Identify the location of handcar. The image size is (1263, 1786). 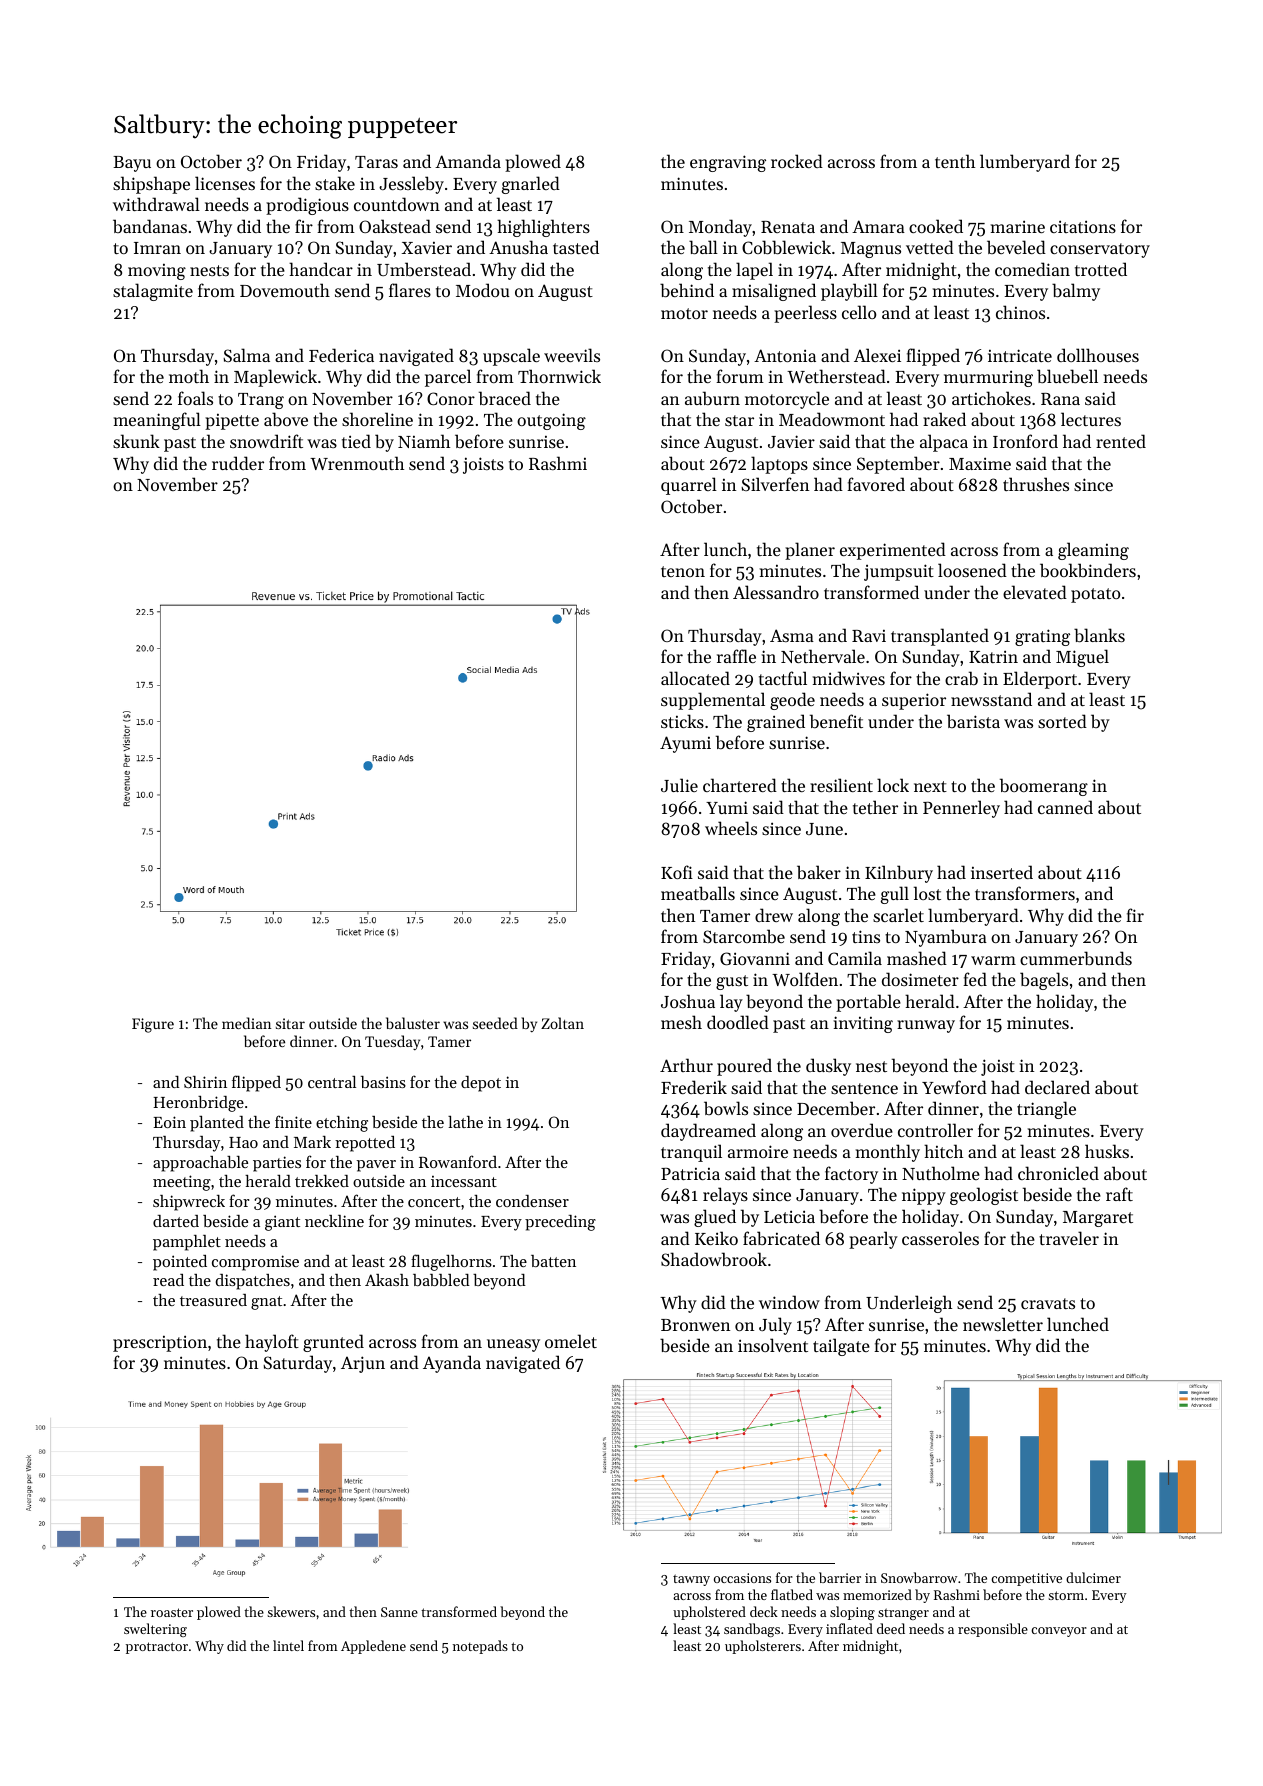
(321, 269).
